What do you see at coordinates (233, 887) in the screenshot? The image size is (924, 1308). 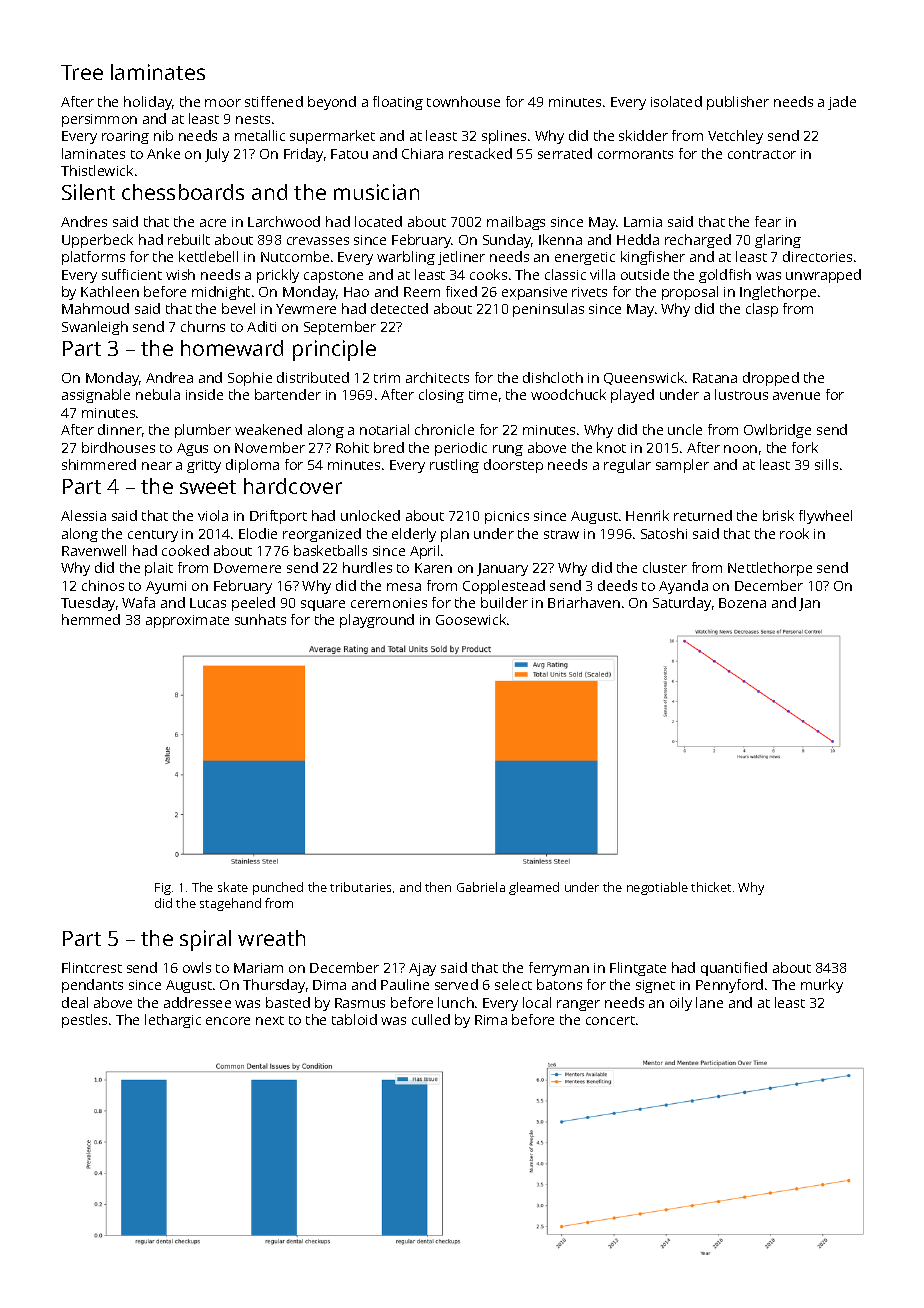 I see `skate` at bounding box center [233, 887].
